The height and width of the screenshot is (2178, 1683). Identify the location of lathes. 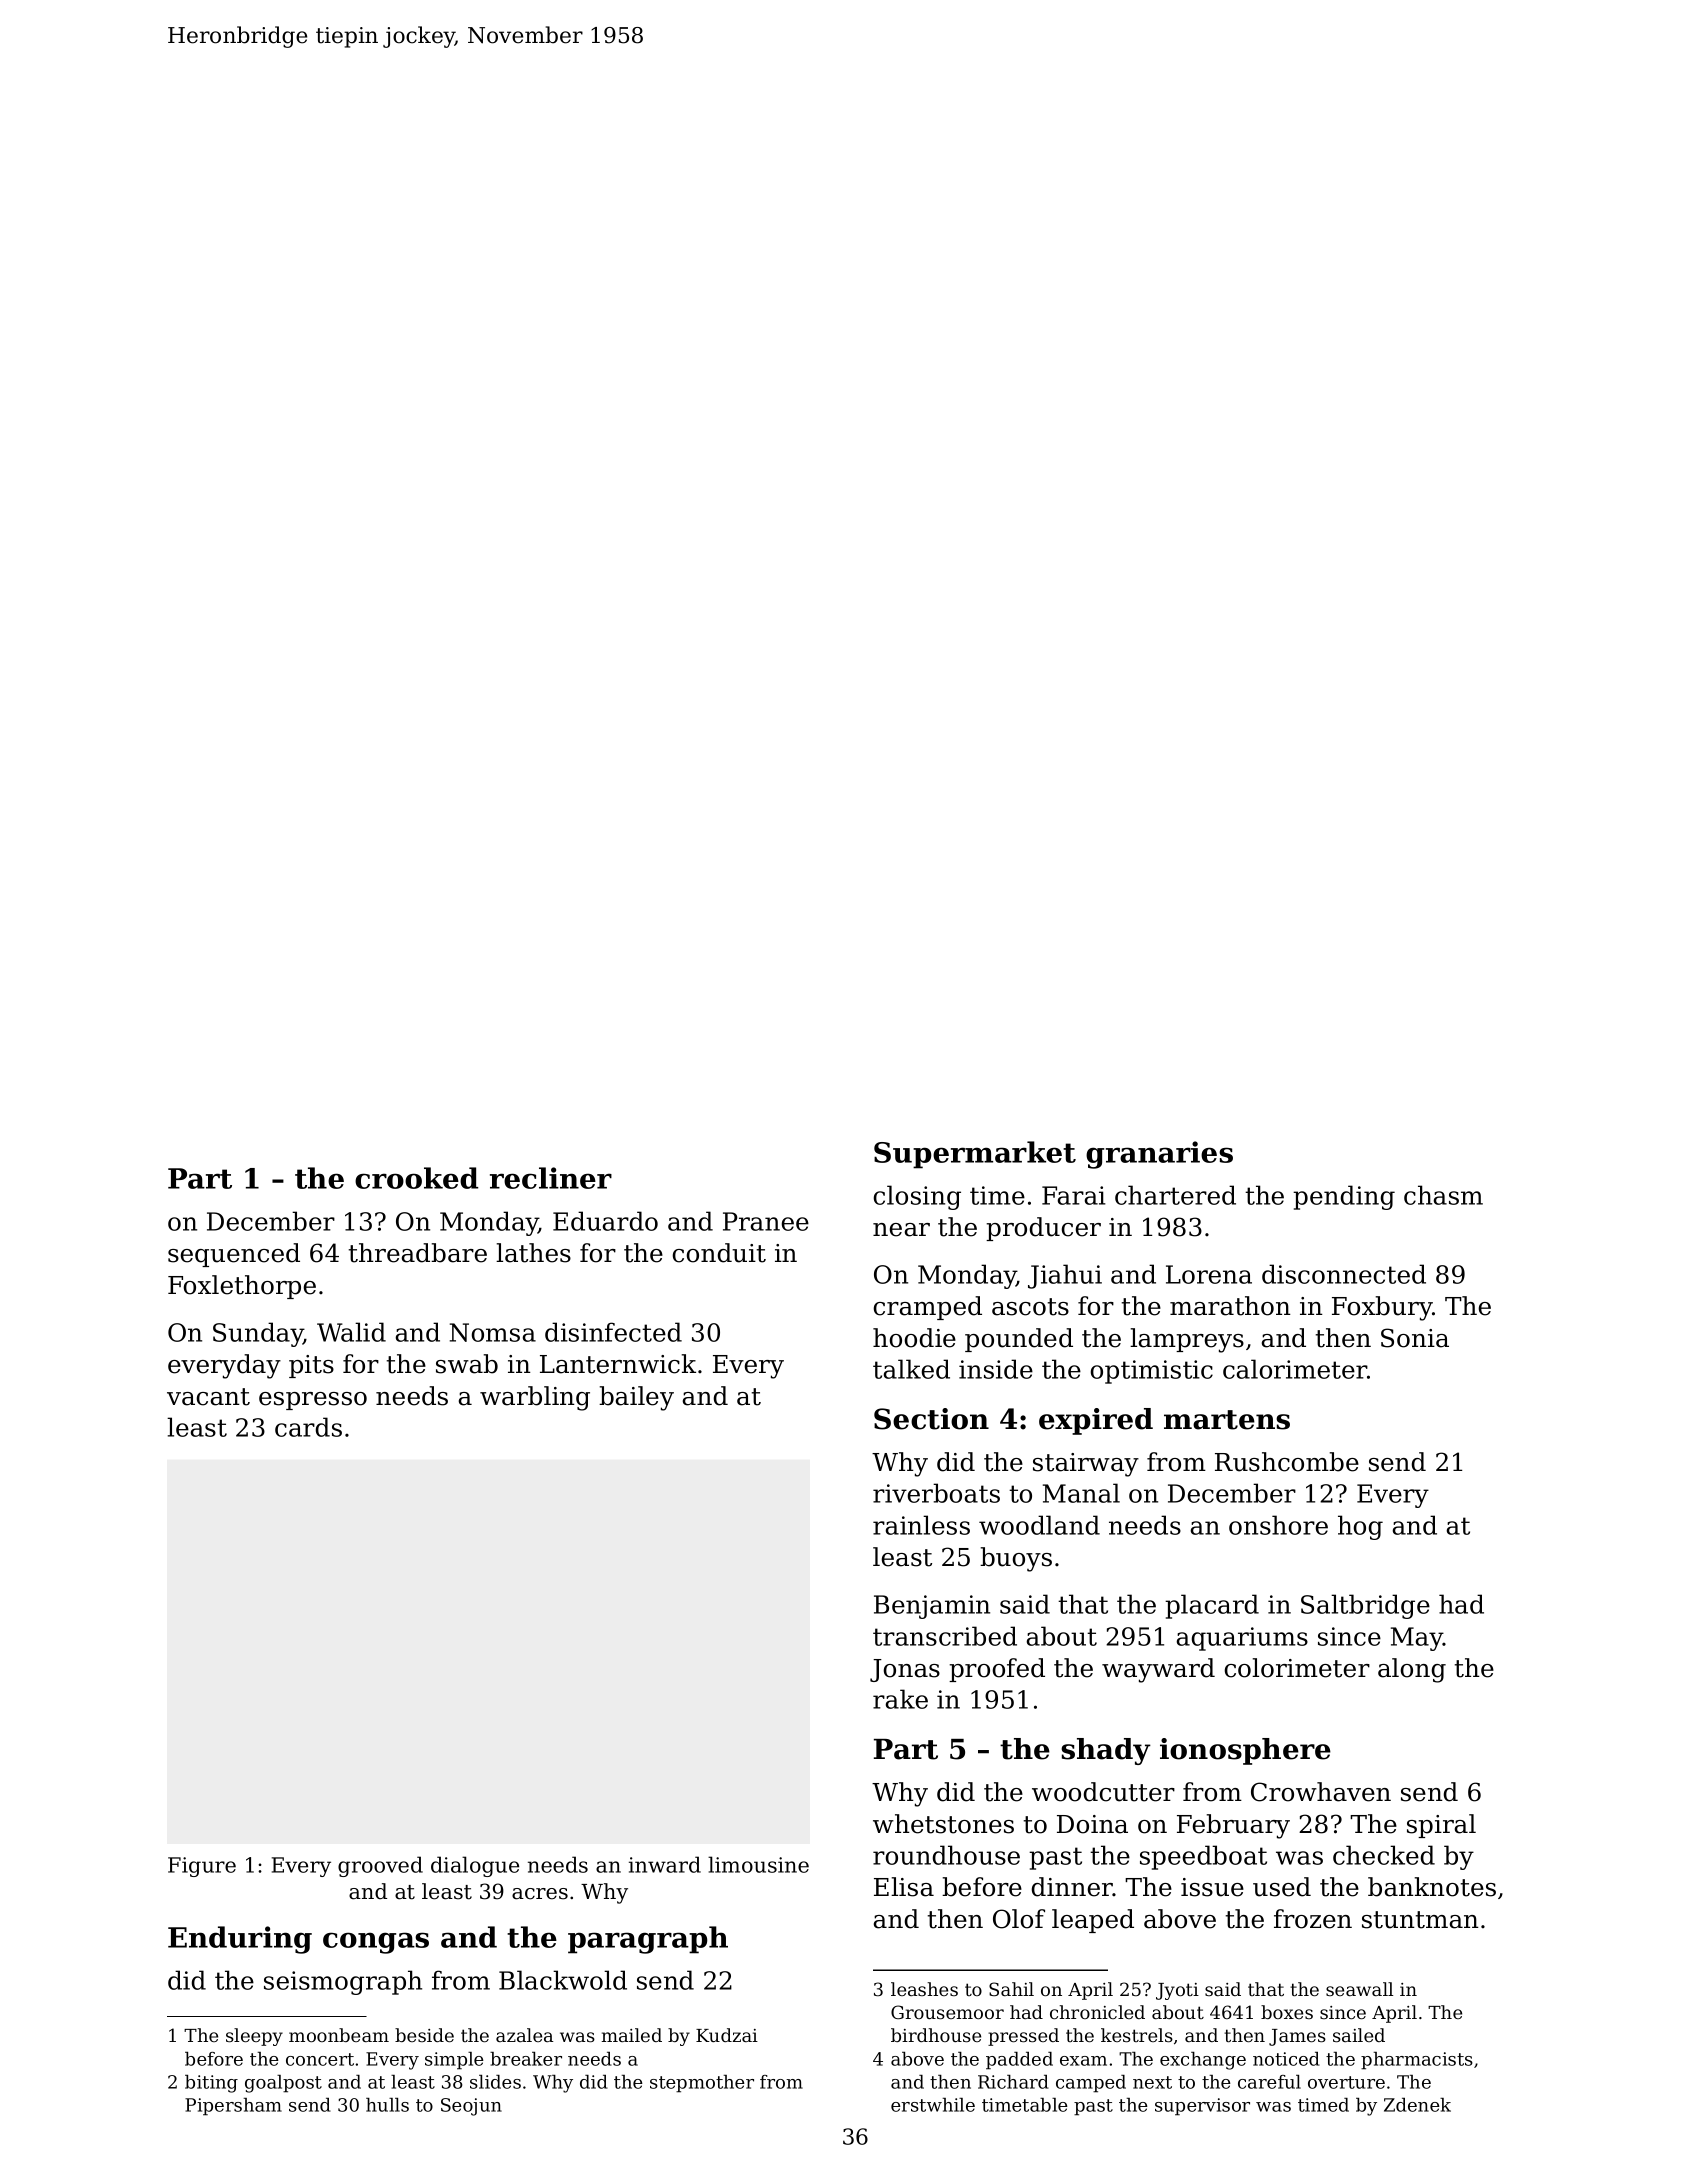
(533, 1253).
